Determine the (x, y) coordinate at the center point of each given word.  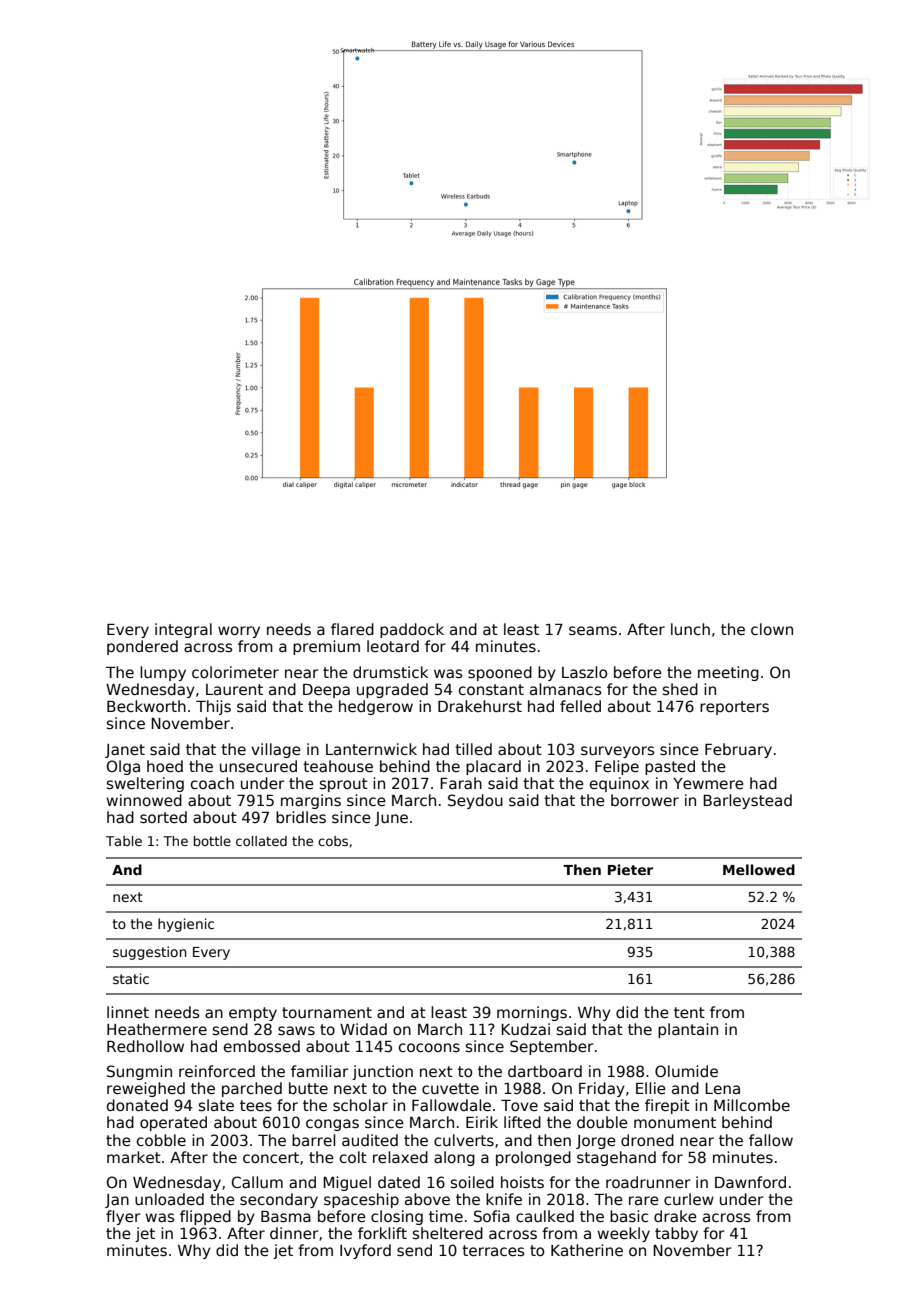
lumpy (163, 673)
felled (580, 706)
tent (689, 1012)
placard (493, 767)
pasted (670, 767)
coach (212, 783)
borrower (645, 800)
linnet (128, 1012)
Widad (363, 1029)
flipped (205, 1217)
